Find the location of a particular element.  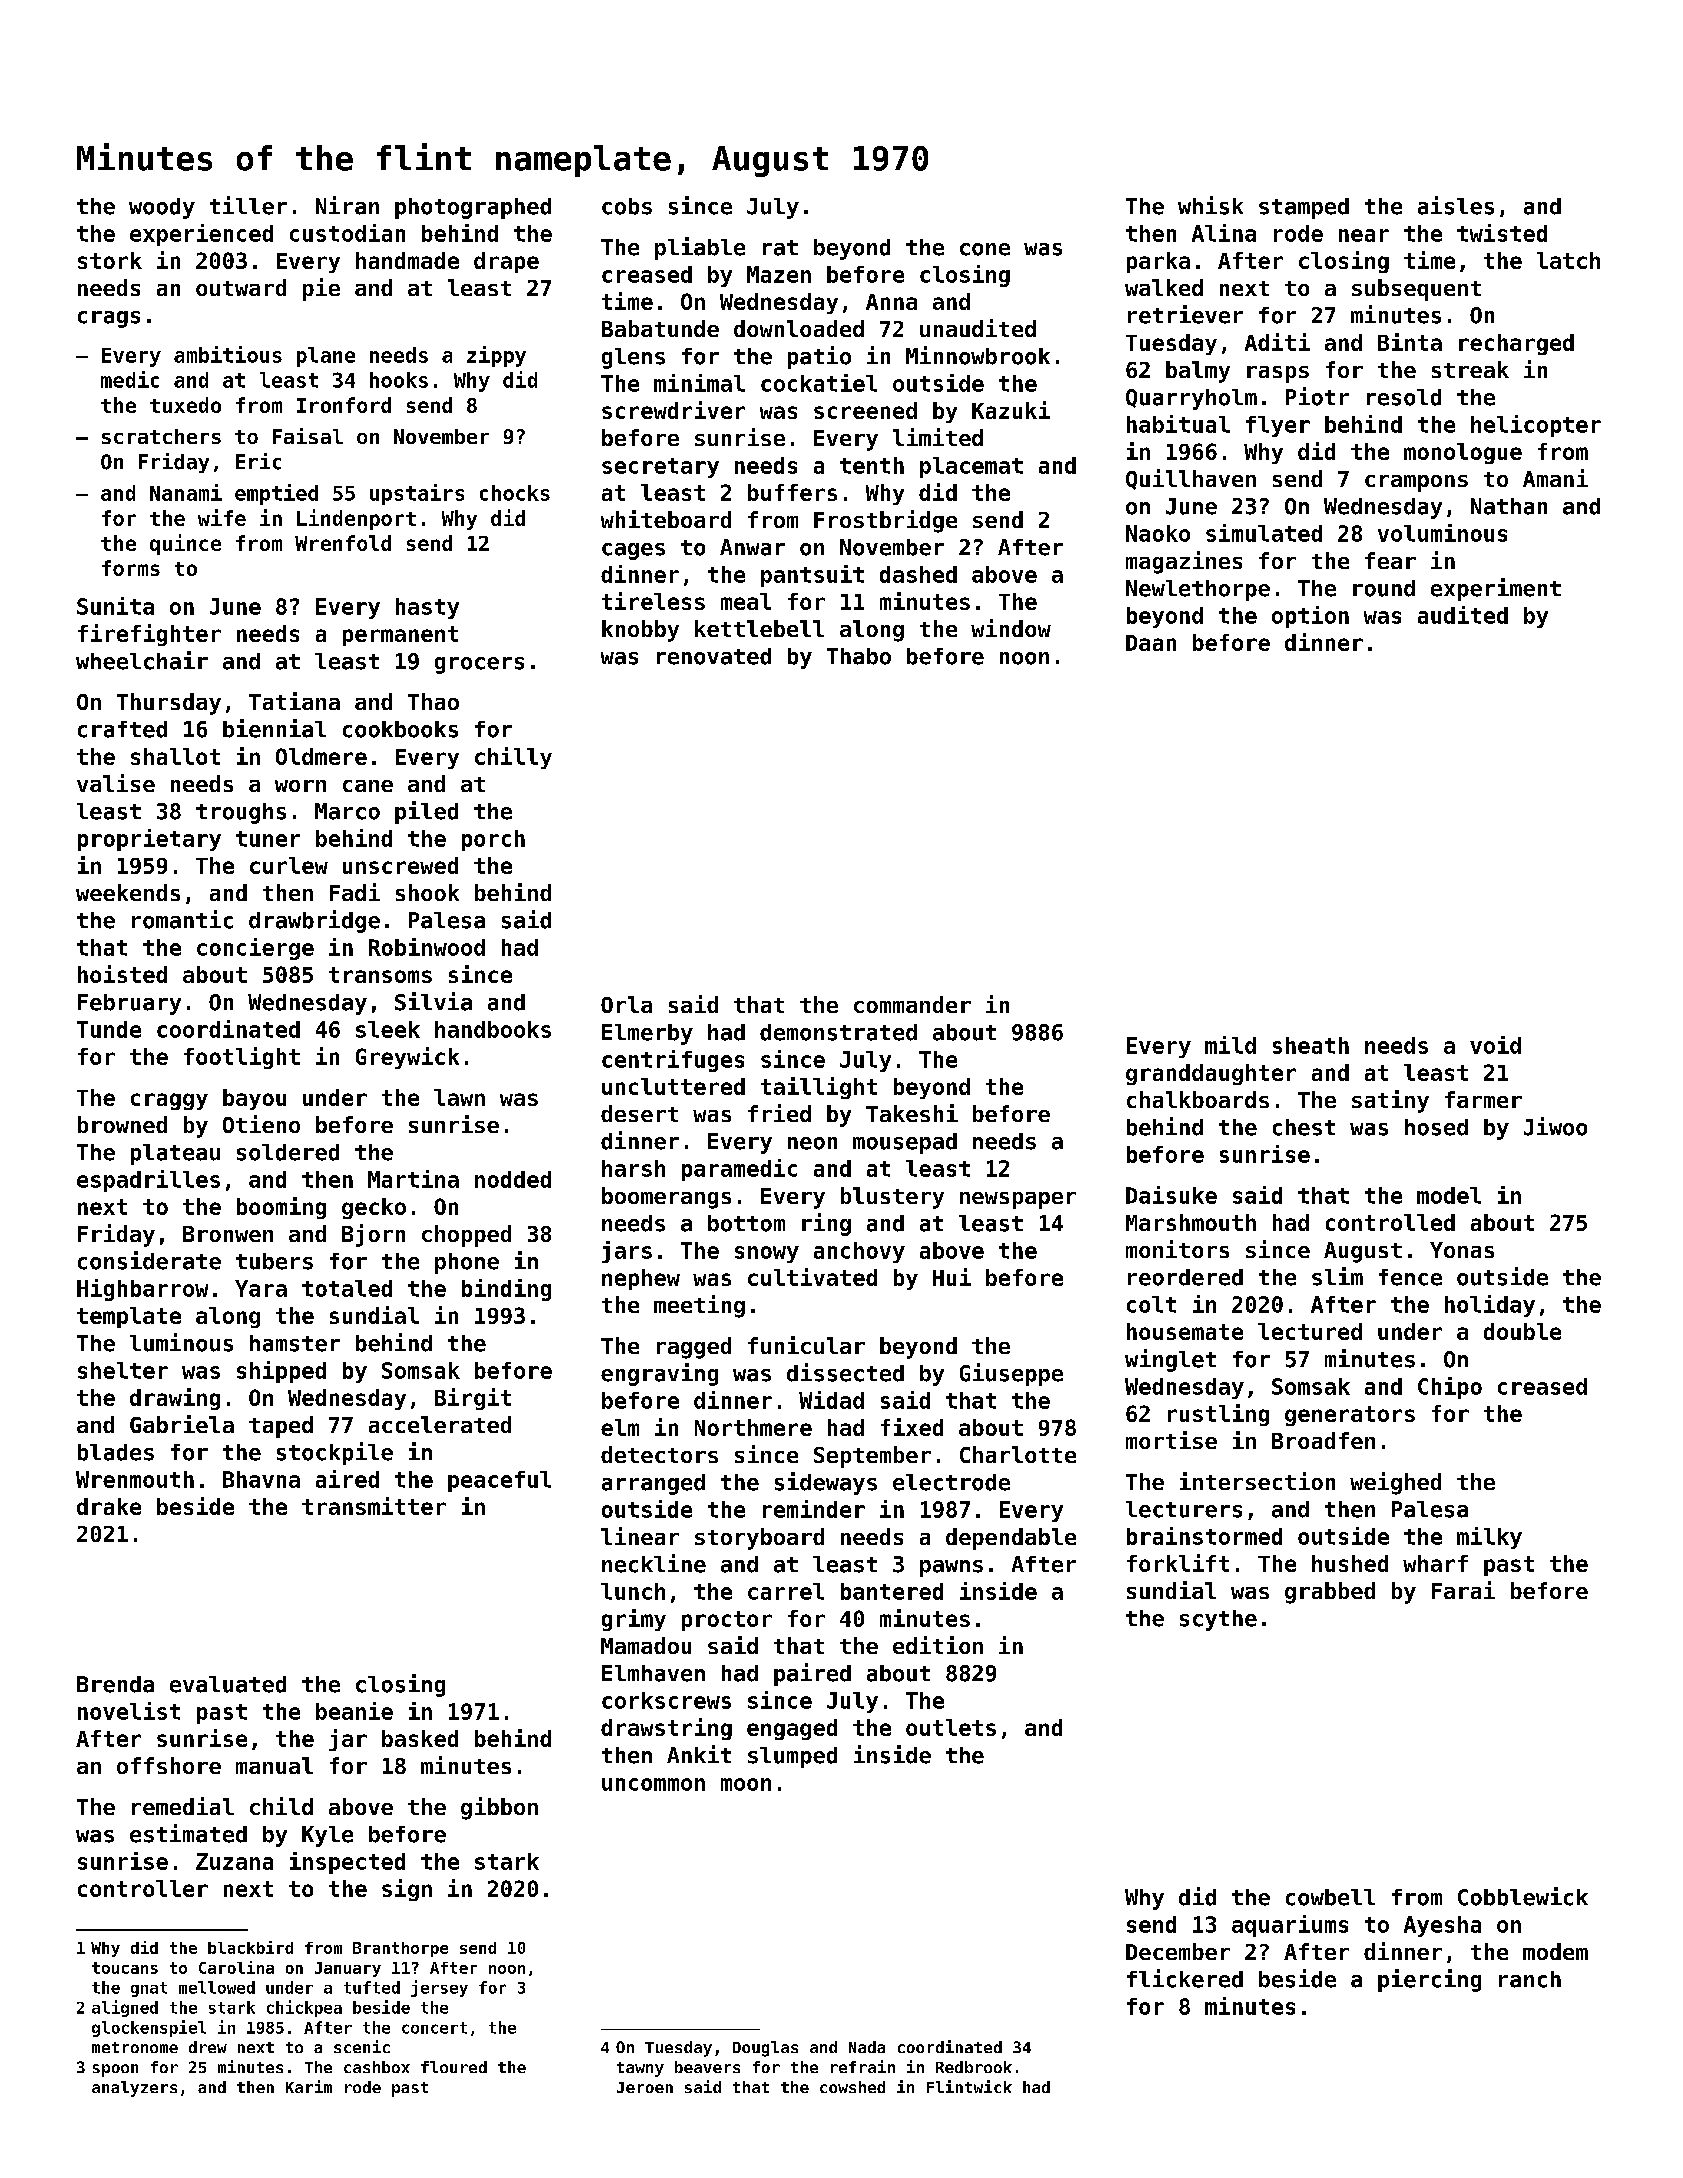

considerate is located at coordinates (149, 1260).
